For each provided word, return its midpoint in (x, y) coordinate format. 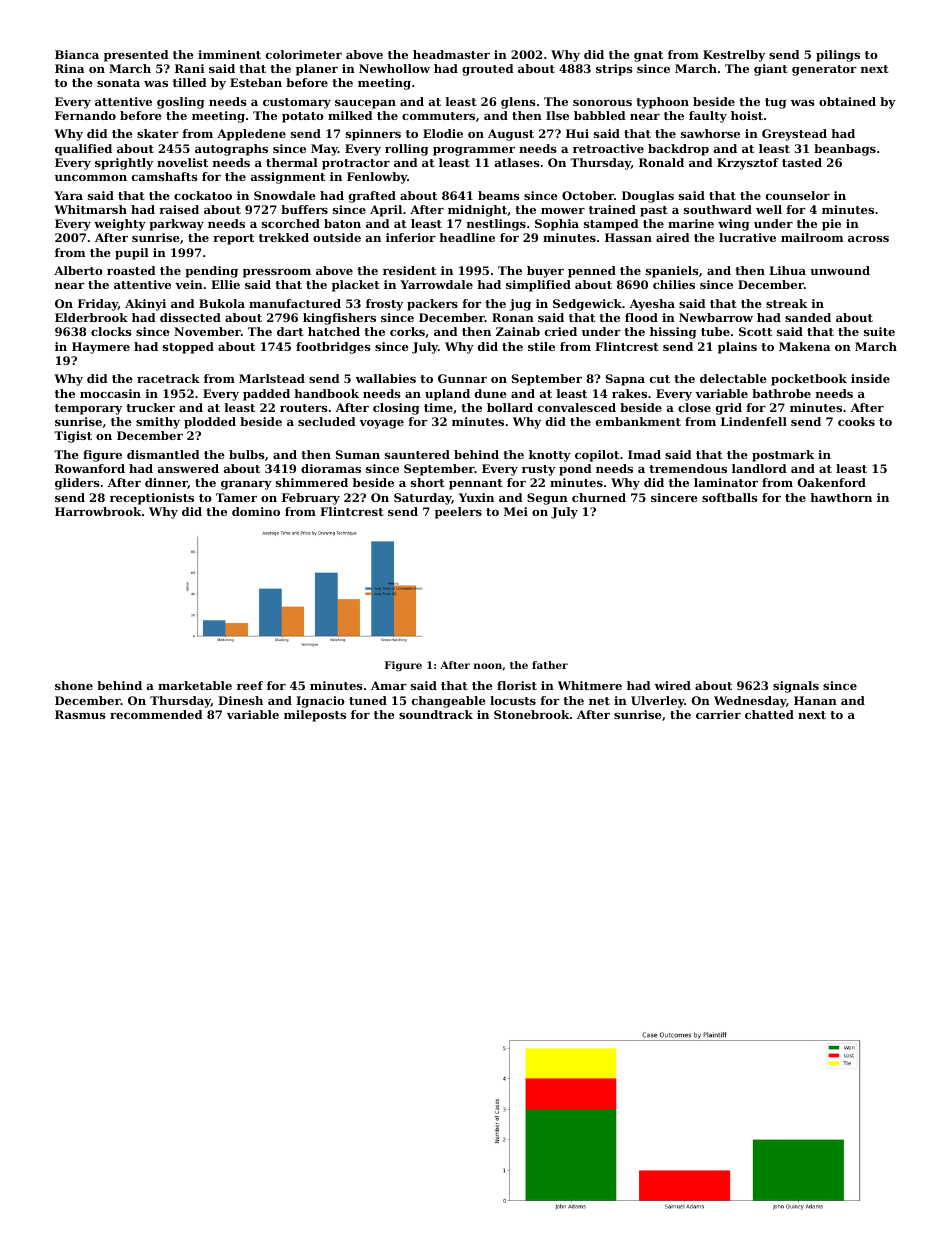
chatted (769, 714)
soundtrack (436, 714)
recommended (156, 714)
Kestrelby (734, 56)
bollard (510, 407)
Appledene (251, 135)
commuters (438, 116)
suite (879, 331)
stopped (188, 348)
